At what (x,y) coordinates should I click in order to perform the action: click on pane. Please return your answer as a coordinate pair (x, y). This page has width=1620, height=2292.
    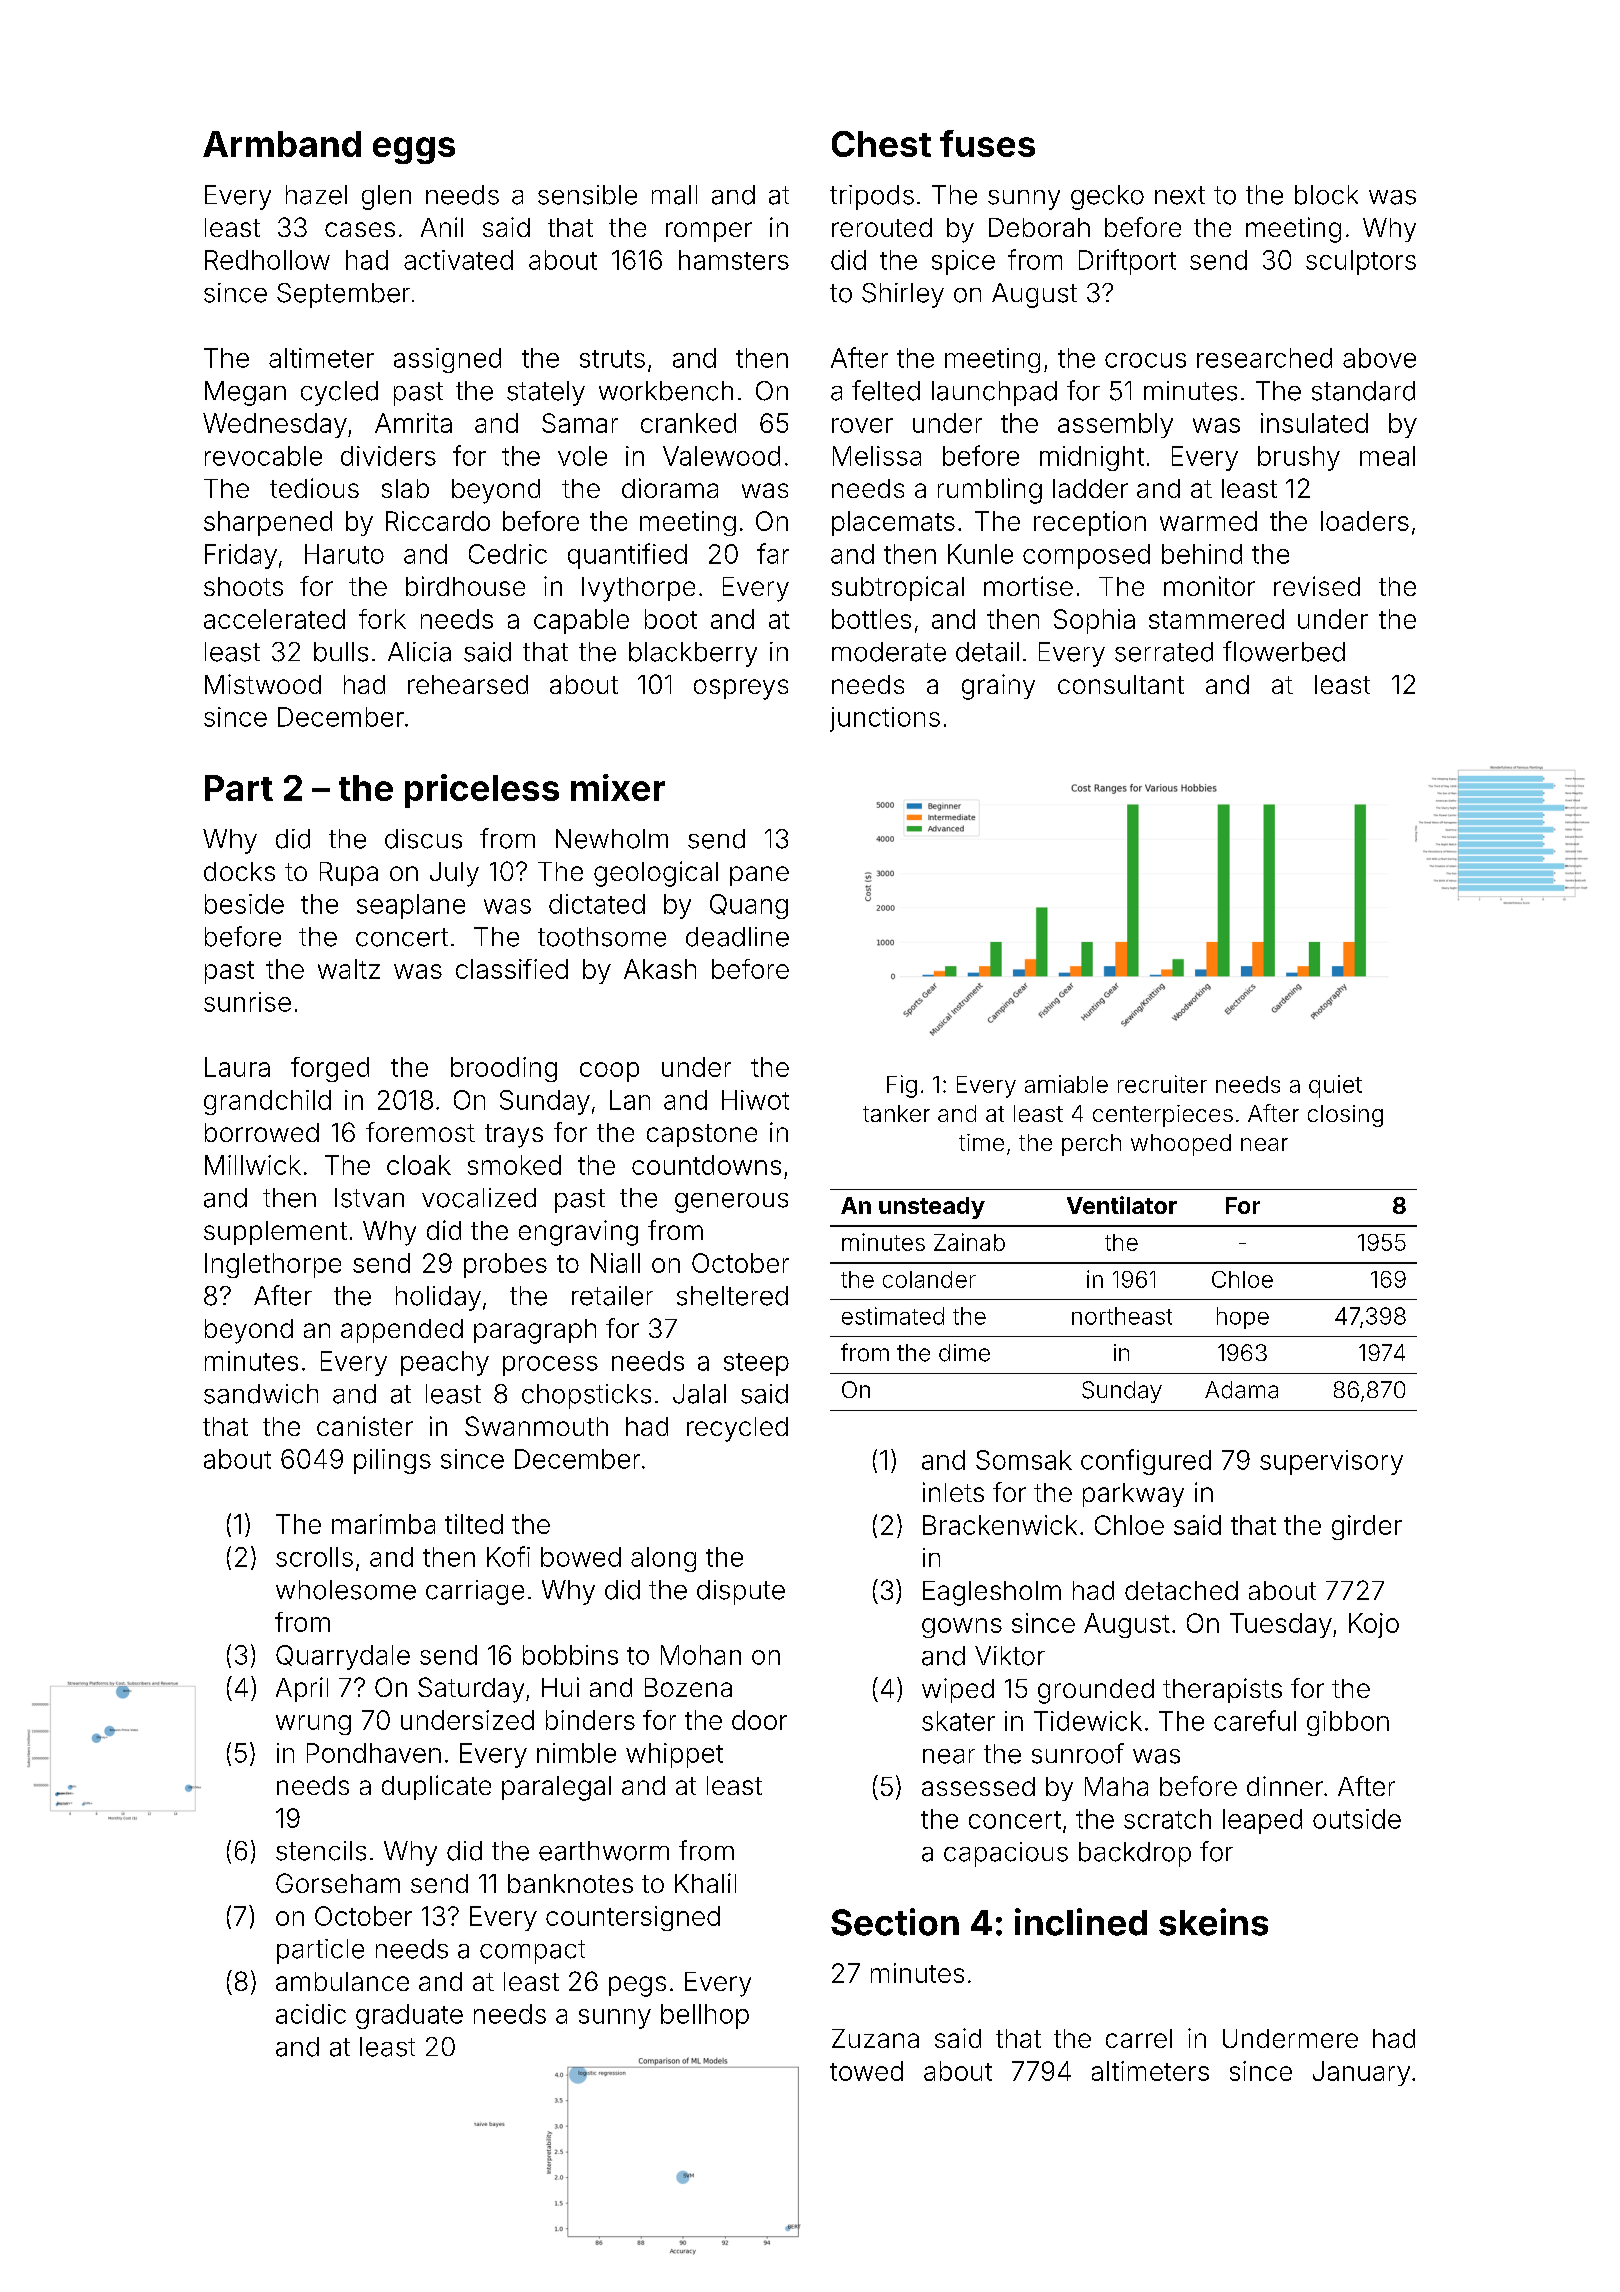
    Looking at the image, I should click on (759, 876).
